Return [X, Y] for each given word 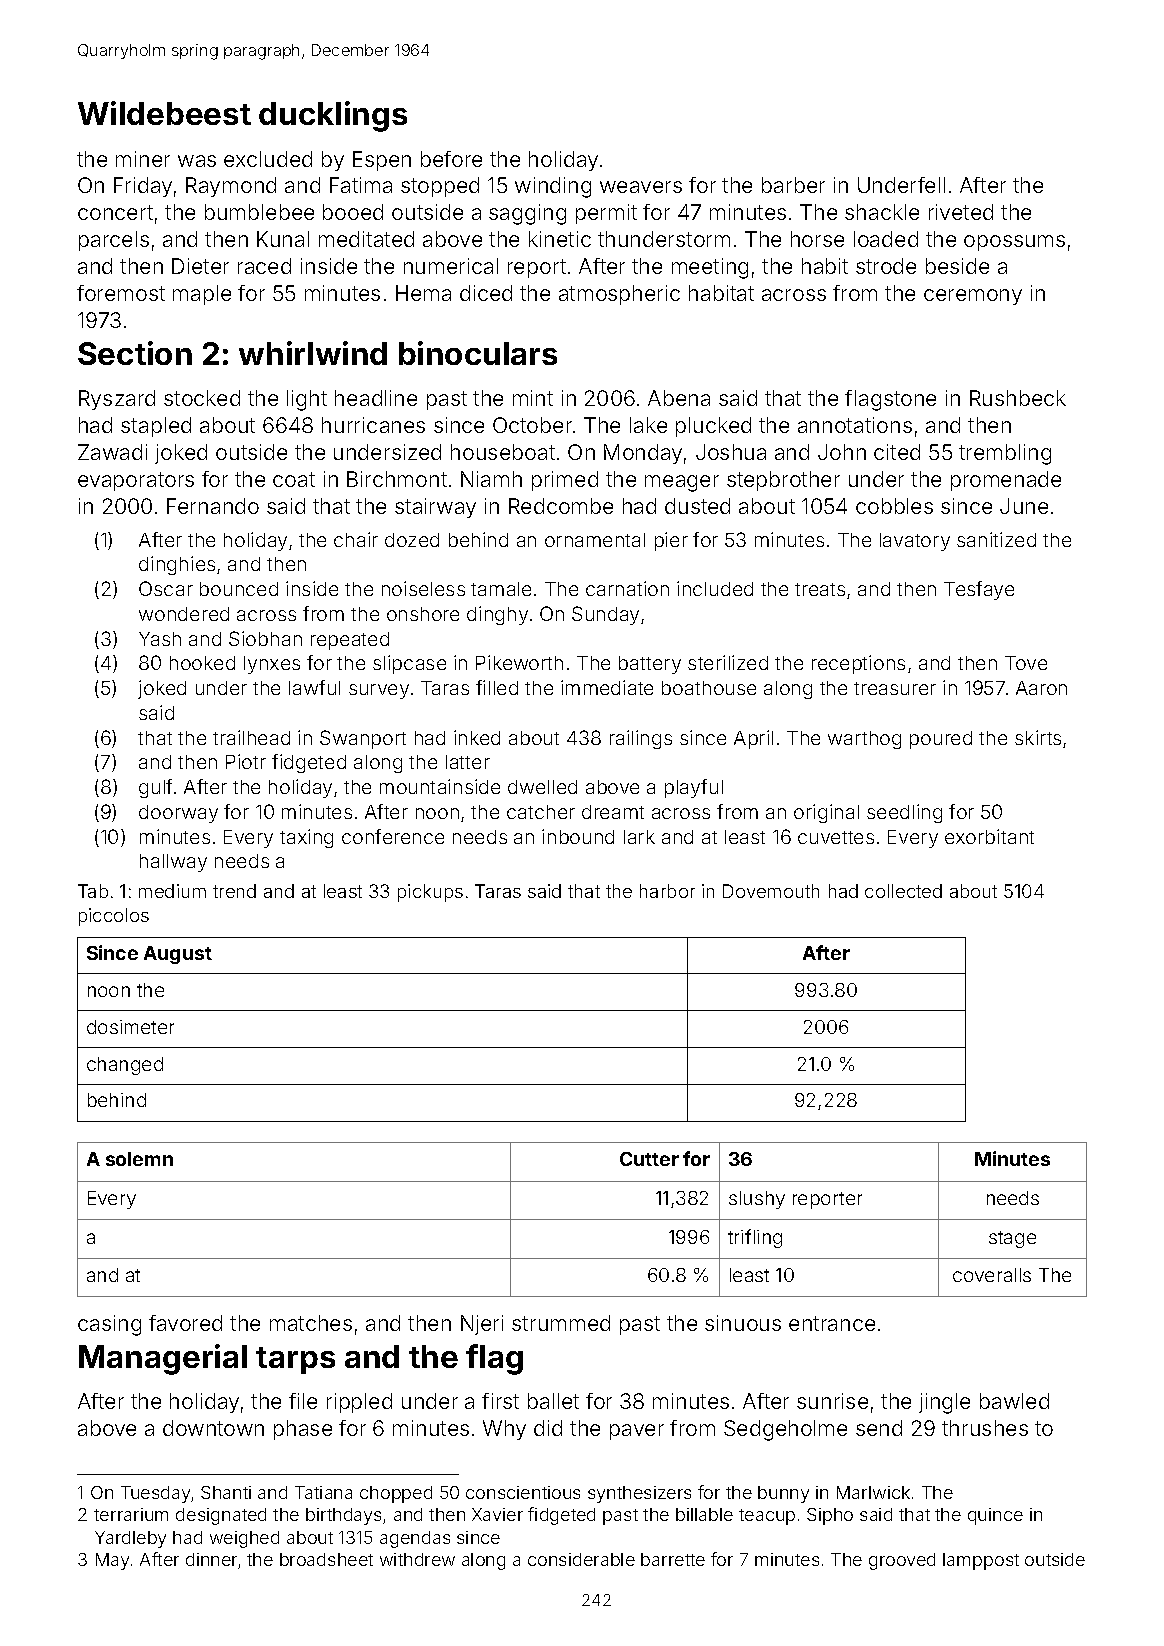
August [178, 955]
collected [903, 891]
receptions [858, 664]
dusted [697, 506]
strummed [561, 1323]
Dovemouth [771, 891]
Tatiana [323, 1492]
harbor [667, 891]
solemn [139, 1159]
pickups [430, 893]
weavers [641, 187]
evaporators [136, 481]
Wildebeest [164, 113]
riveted [961, 212]
